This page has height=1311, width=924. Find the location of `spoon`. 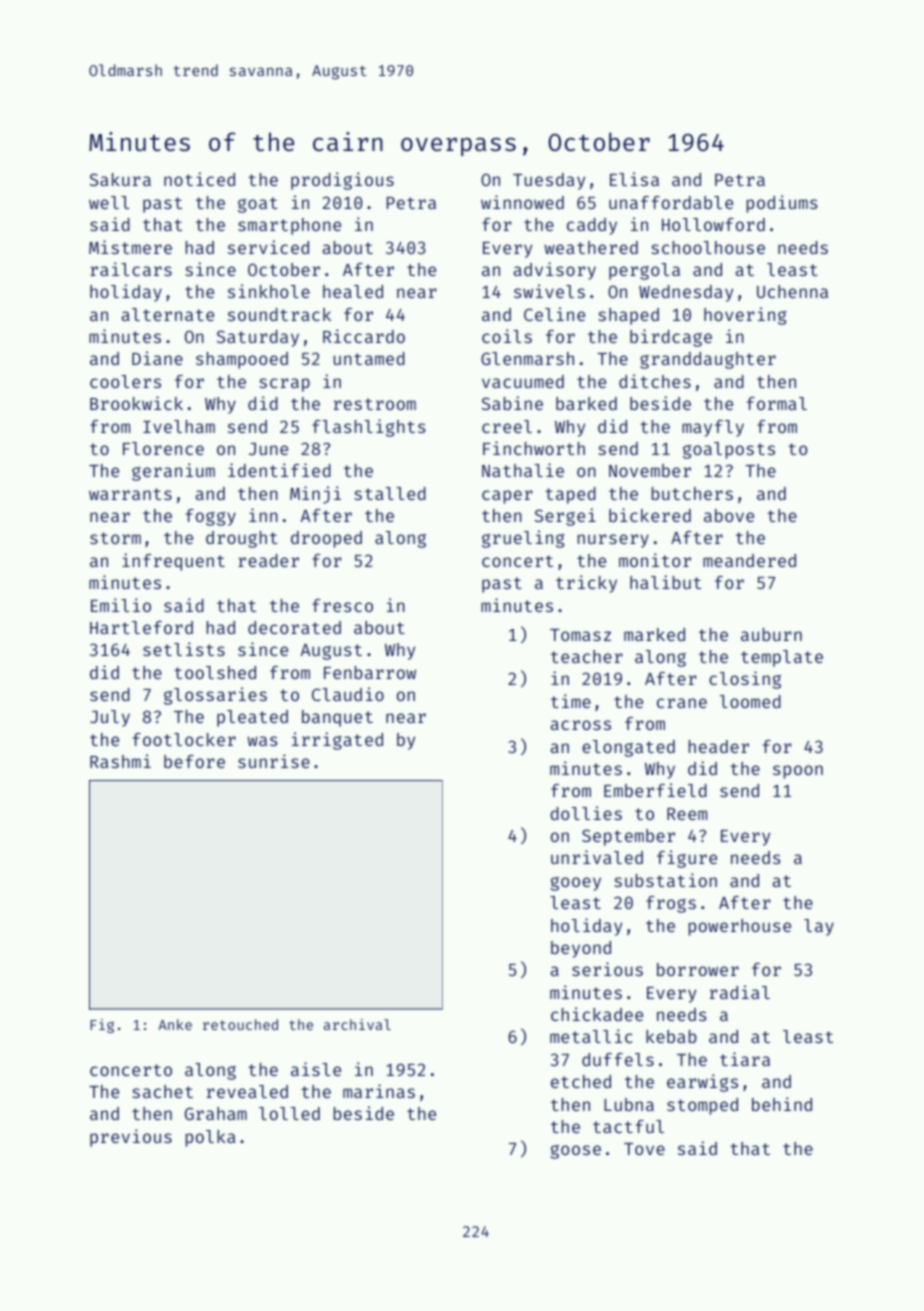

spoon is located at coordinates (798, 772).
